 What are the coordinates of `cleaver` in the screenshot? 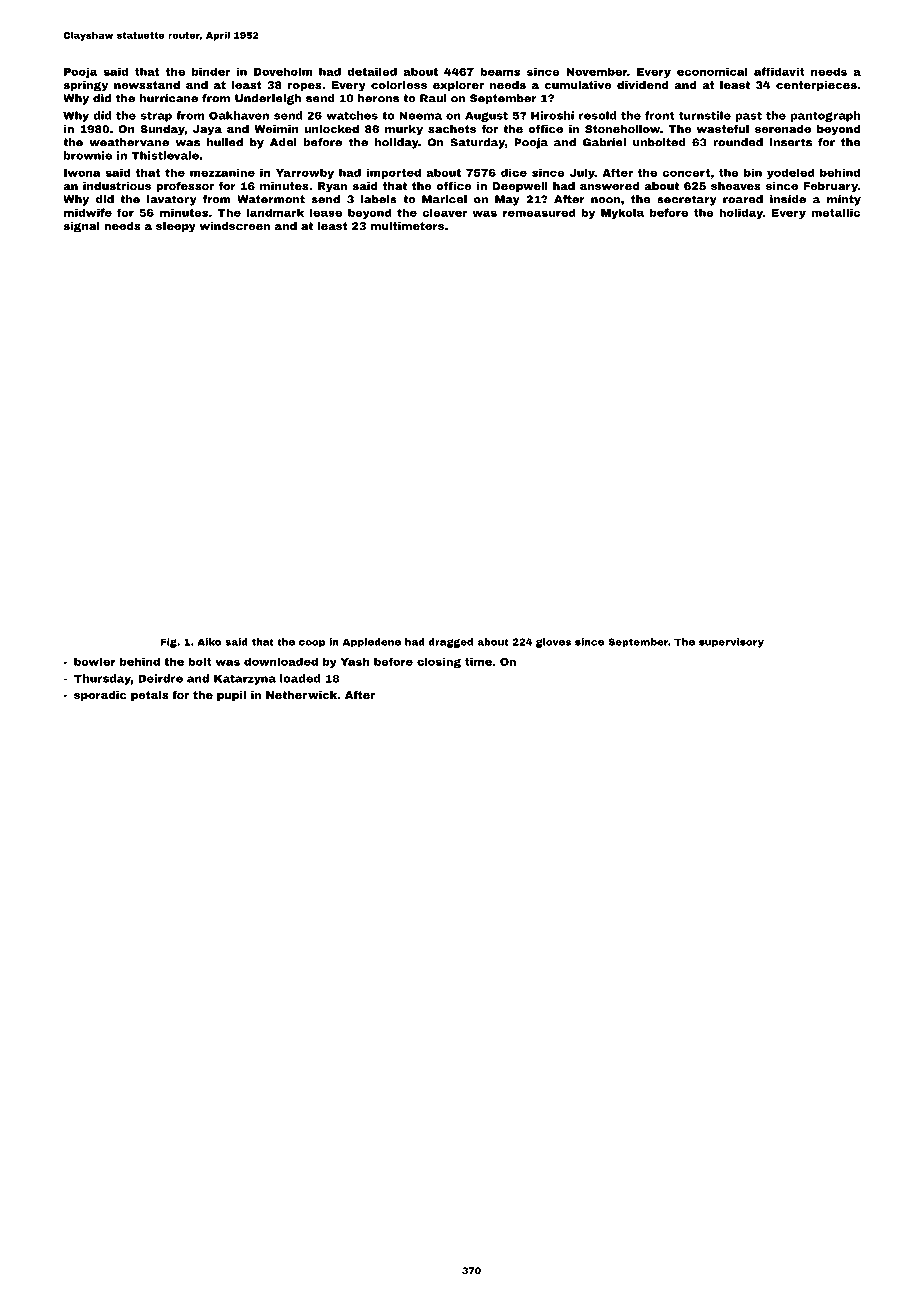 It's located at (444, 212).
